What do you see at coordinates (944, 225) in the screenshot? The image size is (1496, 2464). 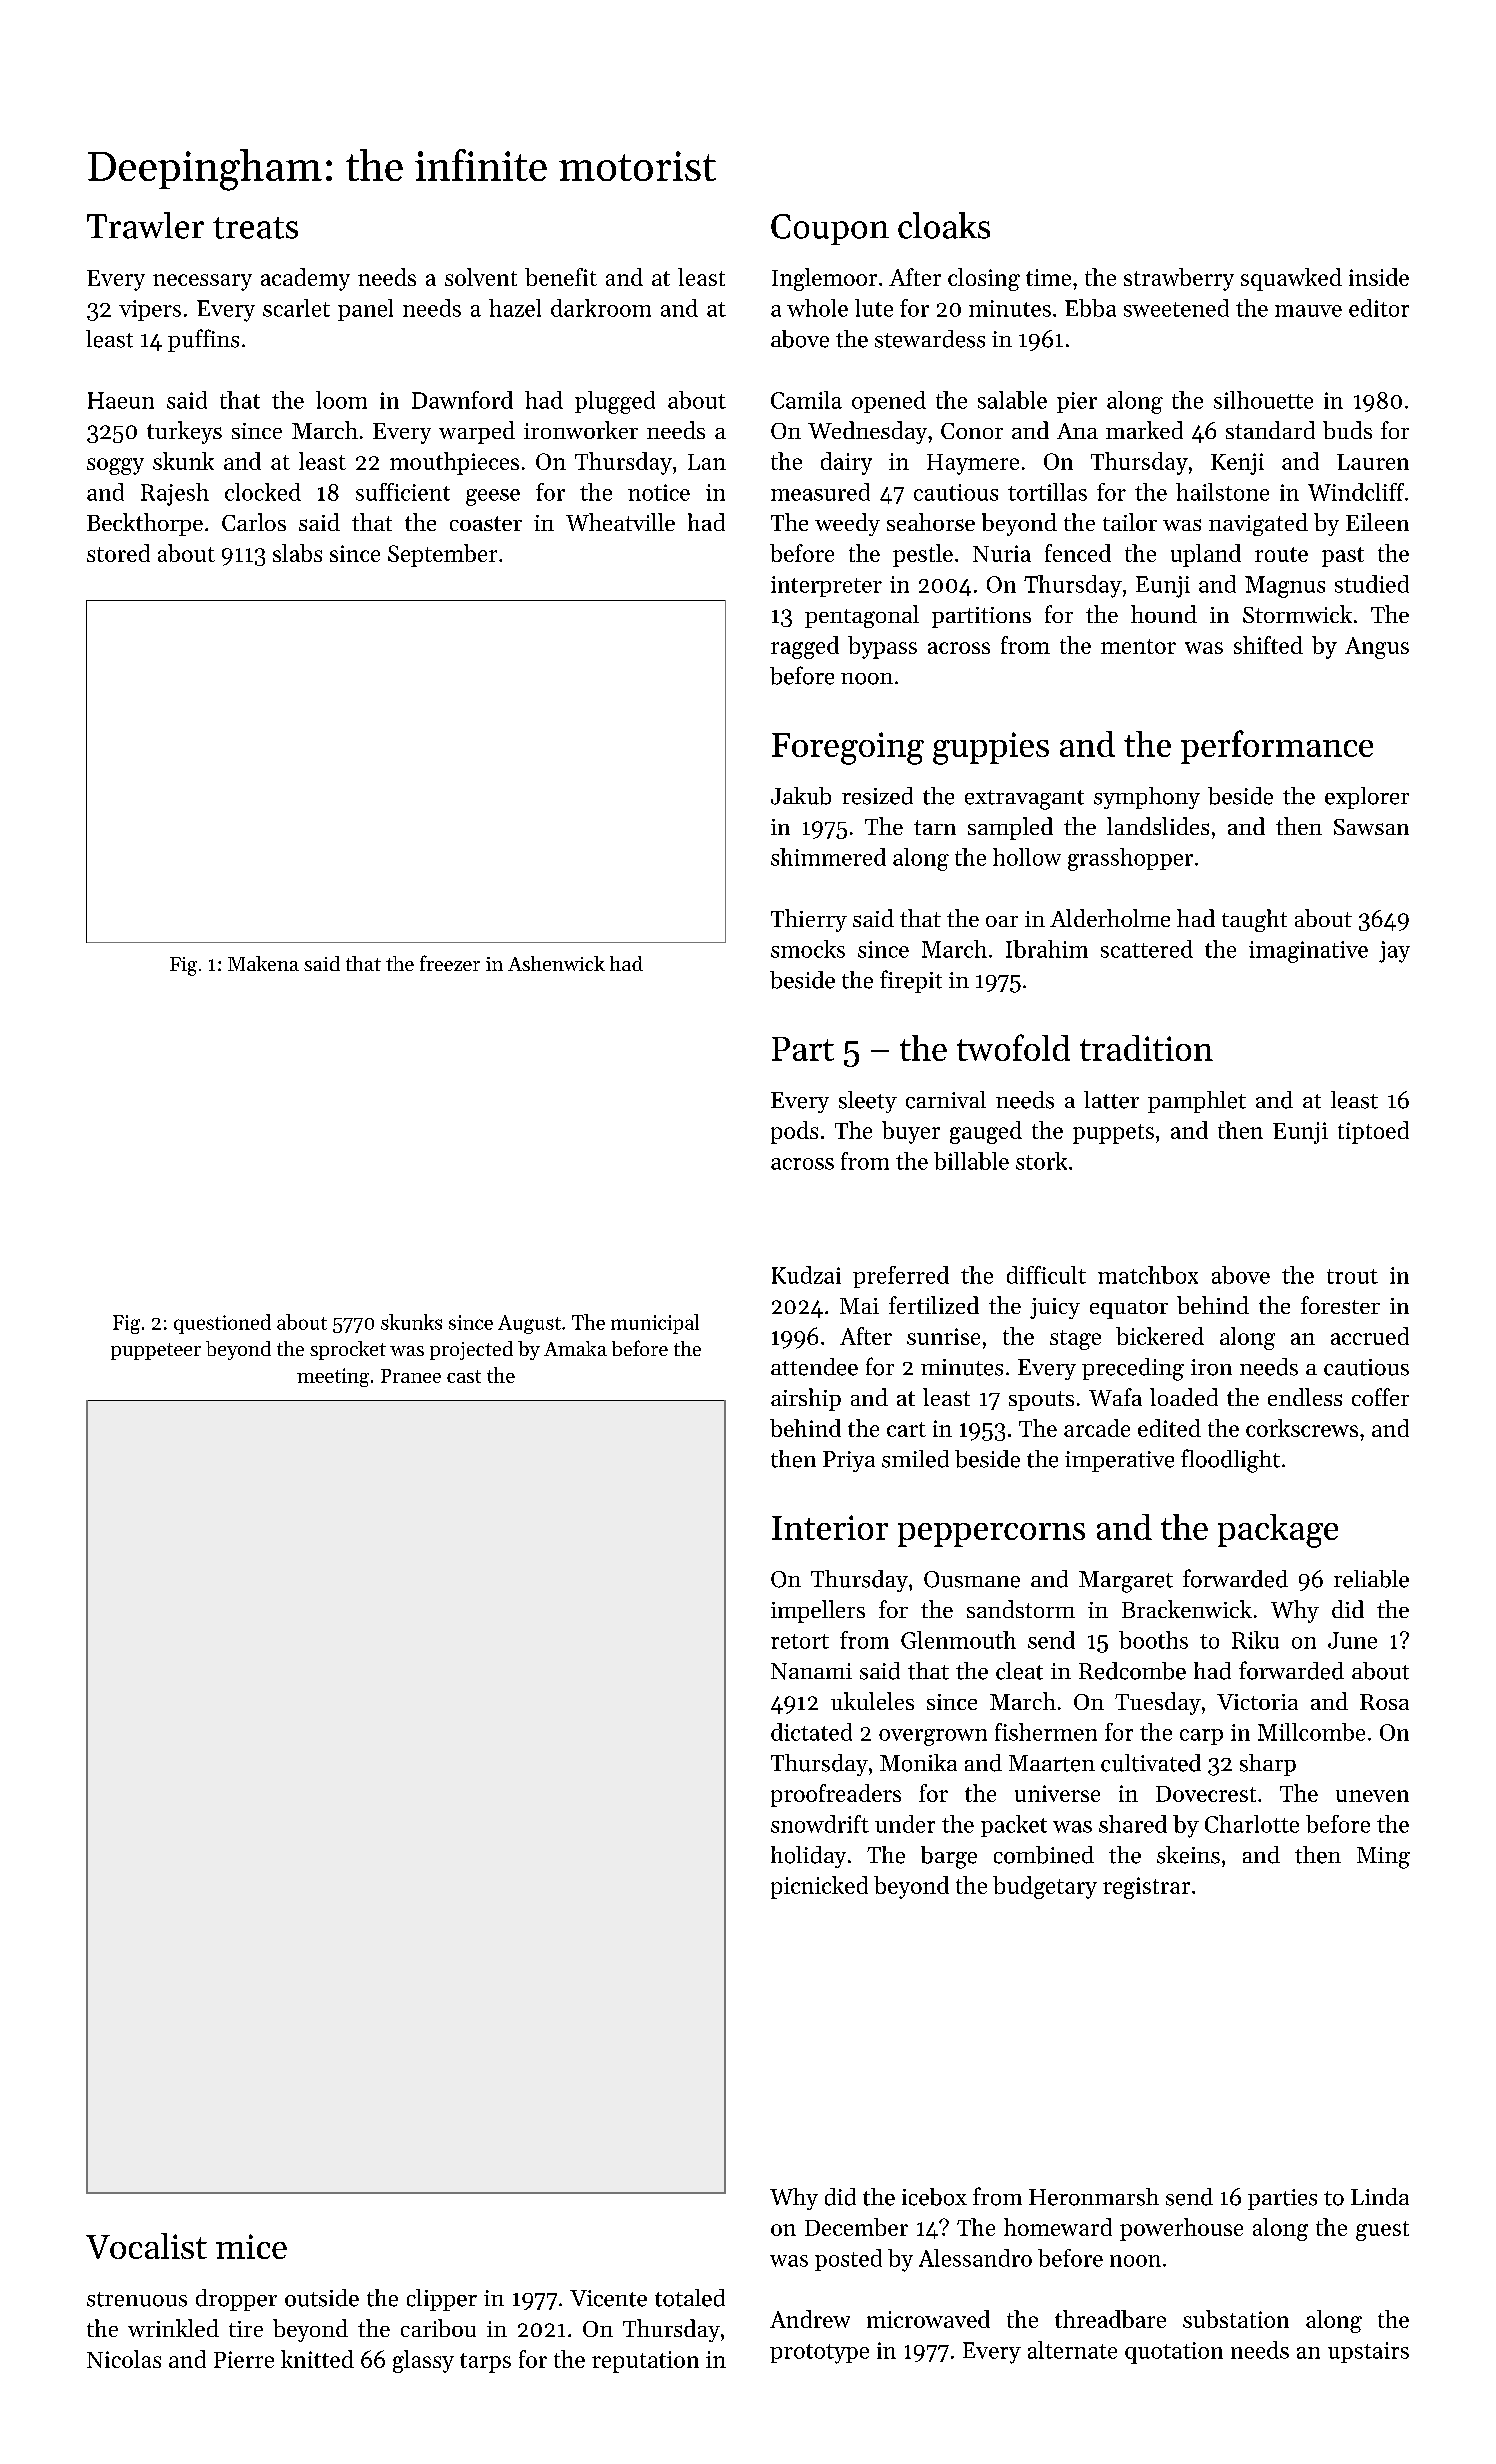 I see `cloaks` at bounding box center [944, 225].
